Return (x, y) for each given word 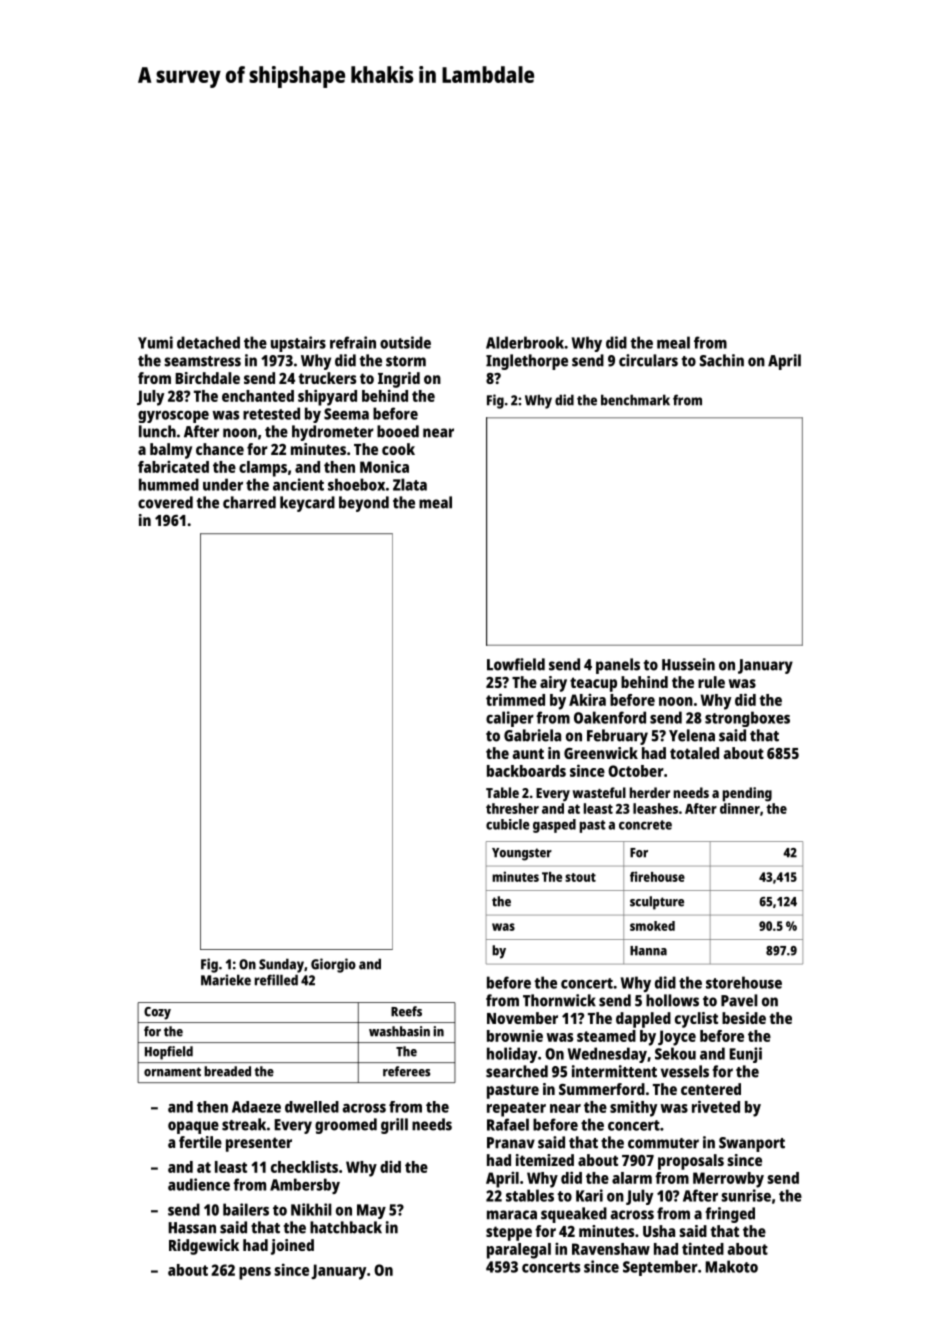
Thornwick (559, 1000)
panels (618, 666)
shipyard (327, 397)
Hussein (688, 664)
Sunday (281, 965)
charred (249, 502)
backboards (526, 771)
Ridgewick (204, 1247)
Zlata (410, 484)
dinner (740, 808)
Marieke (226, 980)
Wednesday (607, 1055)
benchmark (635, 400)
